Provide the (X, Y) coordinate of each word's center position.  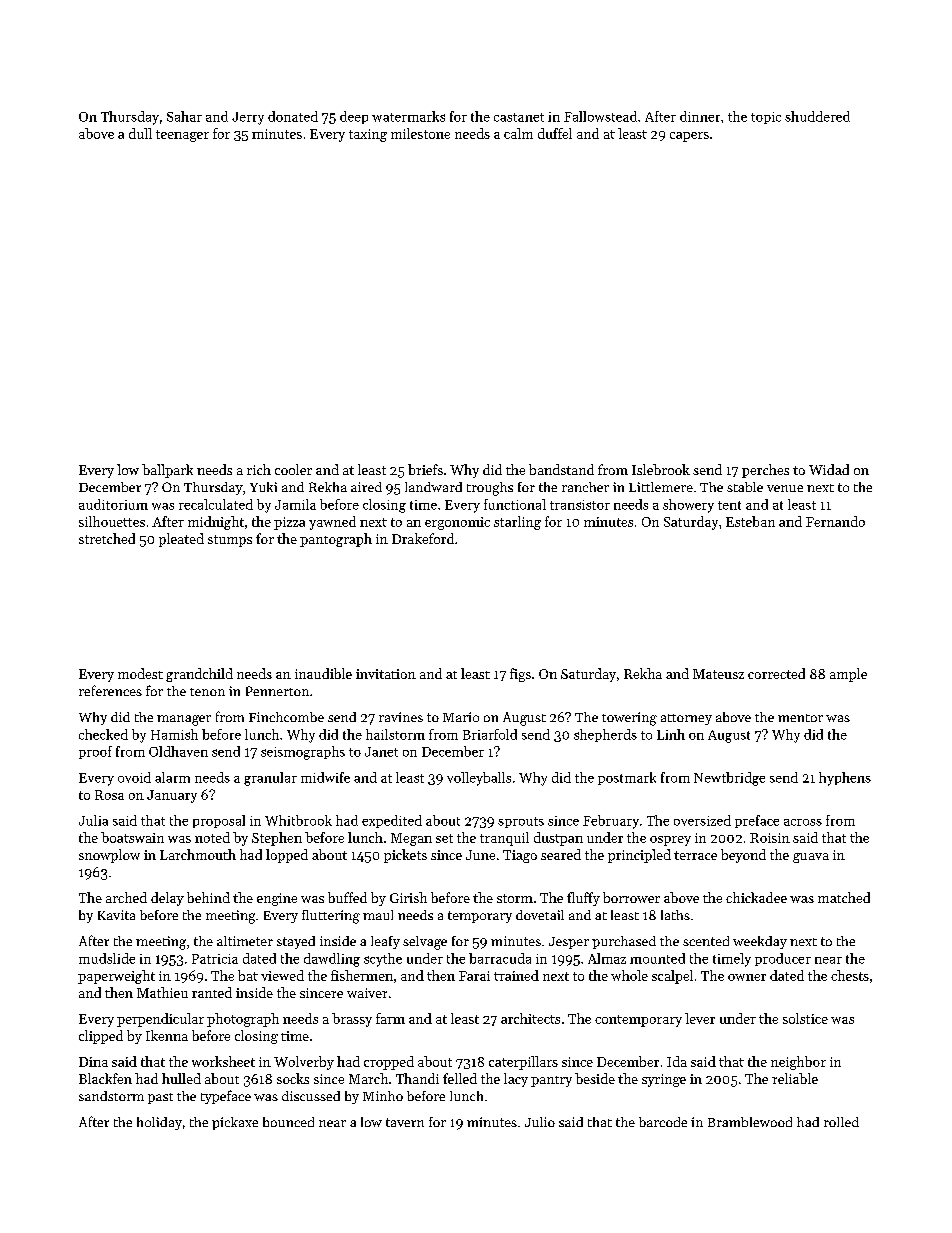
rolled (841, 1122)
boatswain (132, 837)
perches (765, 471)
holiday (159, 1123)
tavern (405, 1122)
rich (259, 469)
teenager (182, 136)
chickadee (756, 897)
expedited (392, 821)
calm (518, 133)
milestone (420, 133)
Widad (829, 469)
